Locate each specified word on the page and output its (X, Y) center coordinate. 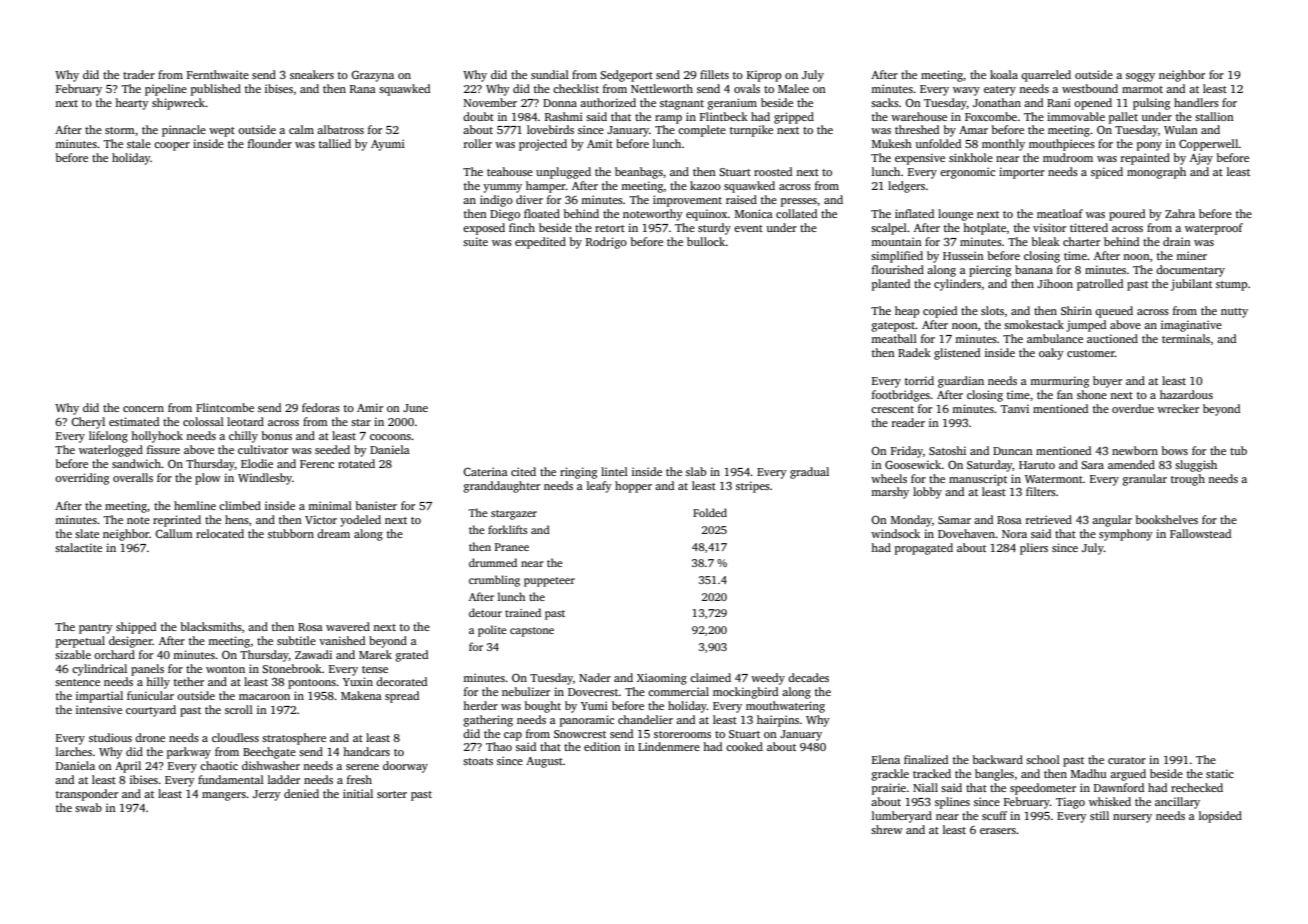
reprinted (177, 521)
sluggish (1196, 466)
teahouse (510, 171)
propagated (924, 549)
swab (88, 807)
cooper (172, 146)
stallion (1214, 116)
